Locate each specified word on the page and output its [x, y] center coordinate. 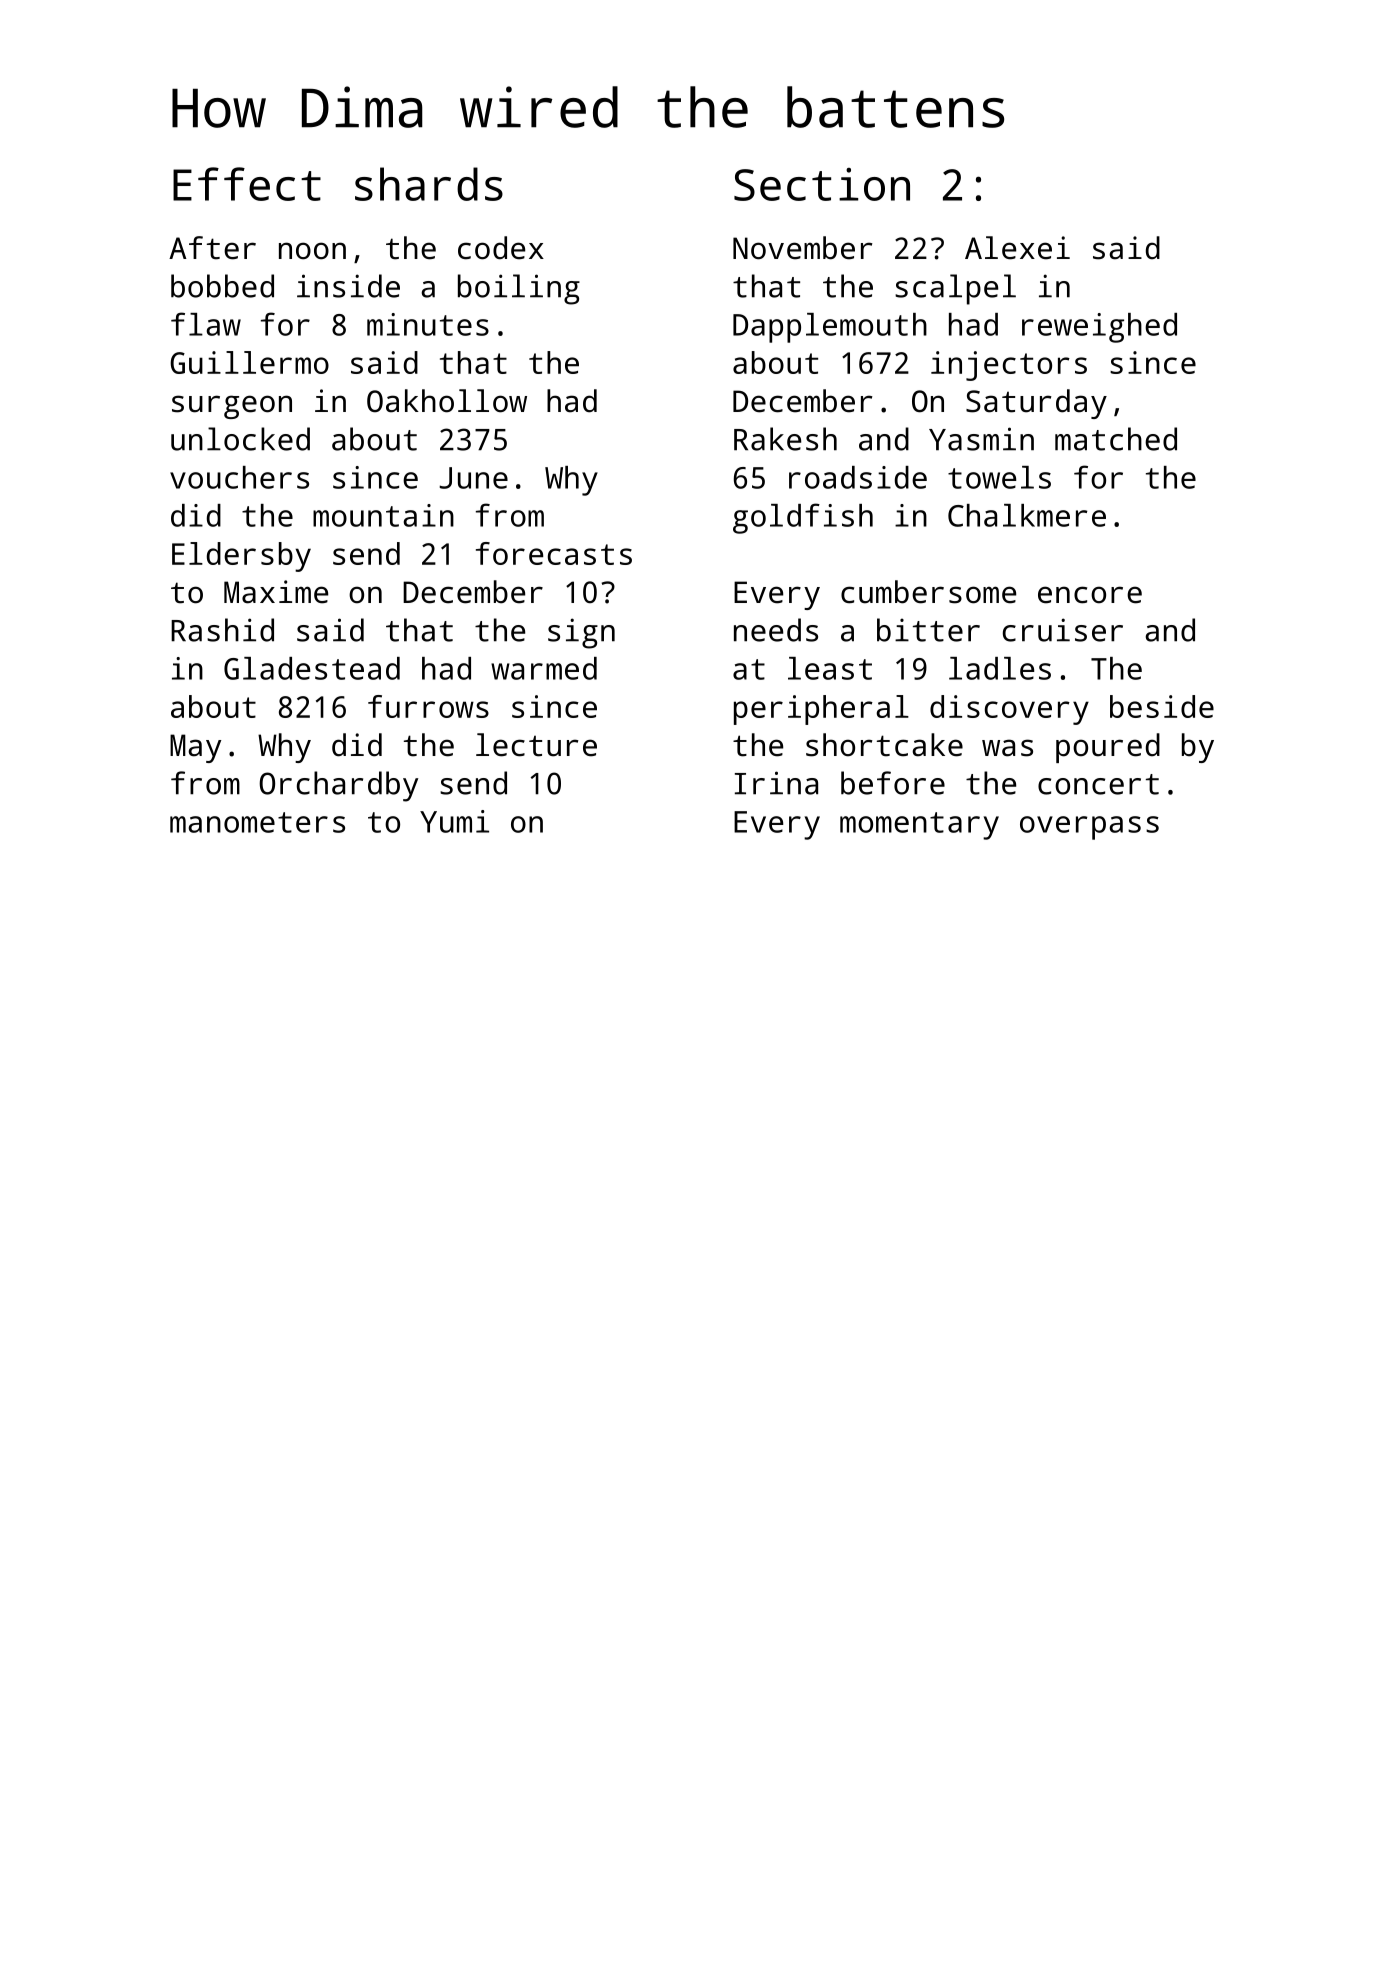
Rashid [222, 630]
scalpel [955, 289]
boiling [519, 289]
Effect [247, 184]
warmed [544, 668]
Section [822, 184]
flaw [206, 324]
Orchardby [338, 786]
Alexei [1017, 248]
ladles [1000, 668]
